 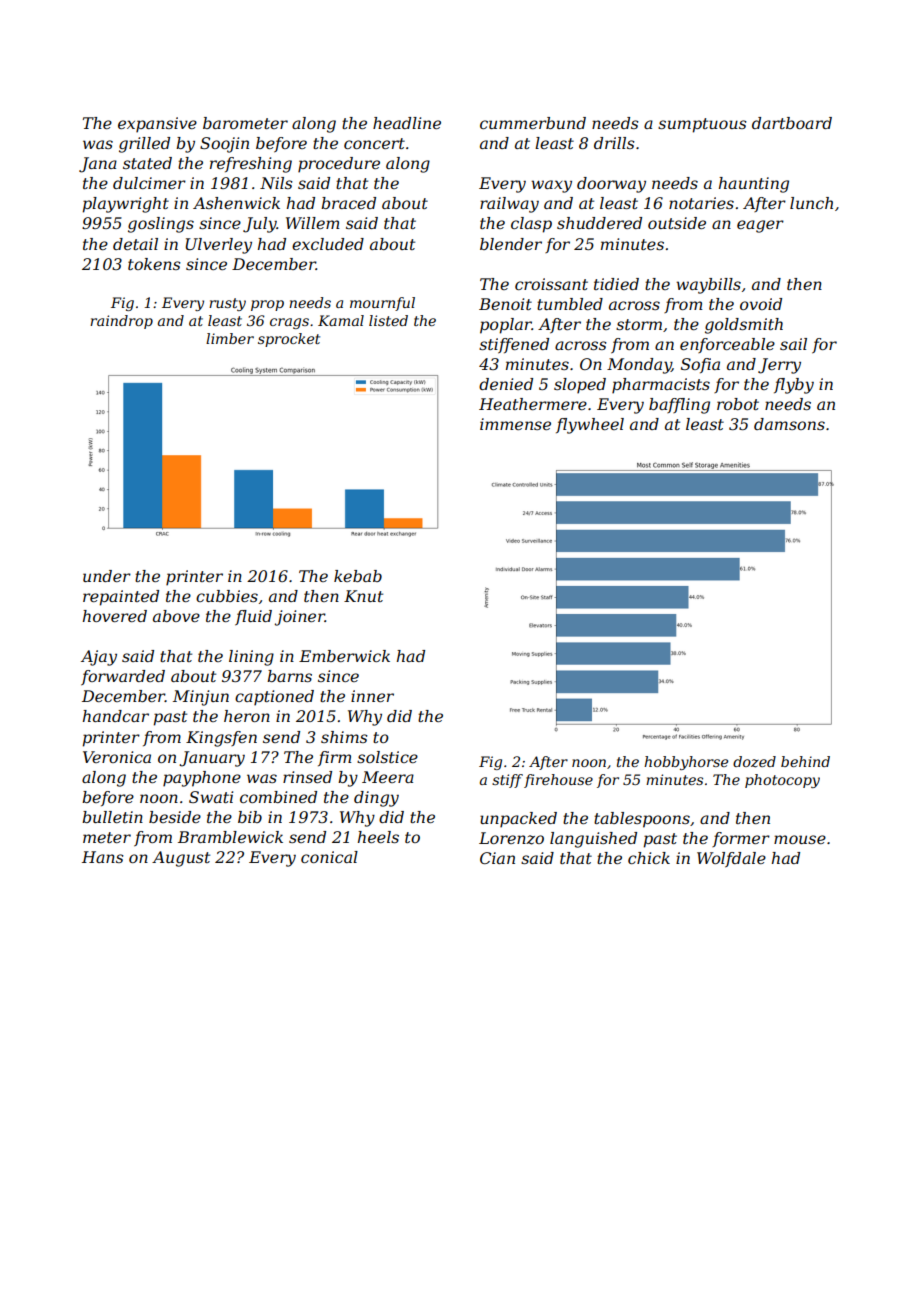 What do you see at coordinates (590, 426) in the screenshot?
I see `flywheel` at bounding box center [590, 426].
